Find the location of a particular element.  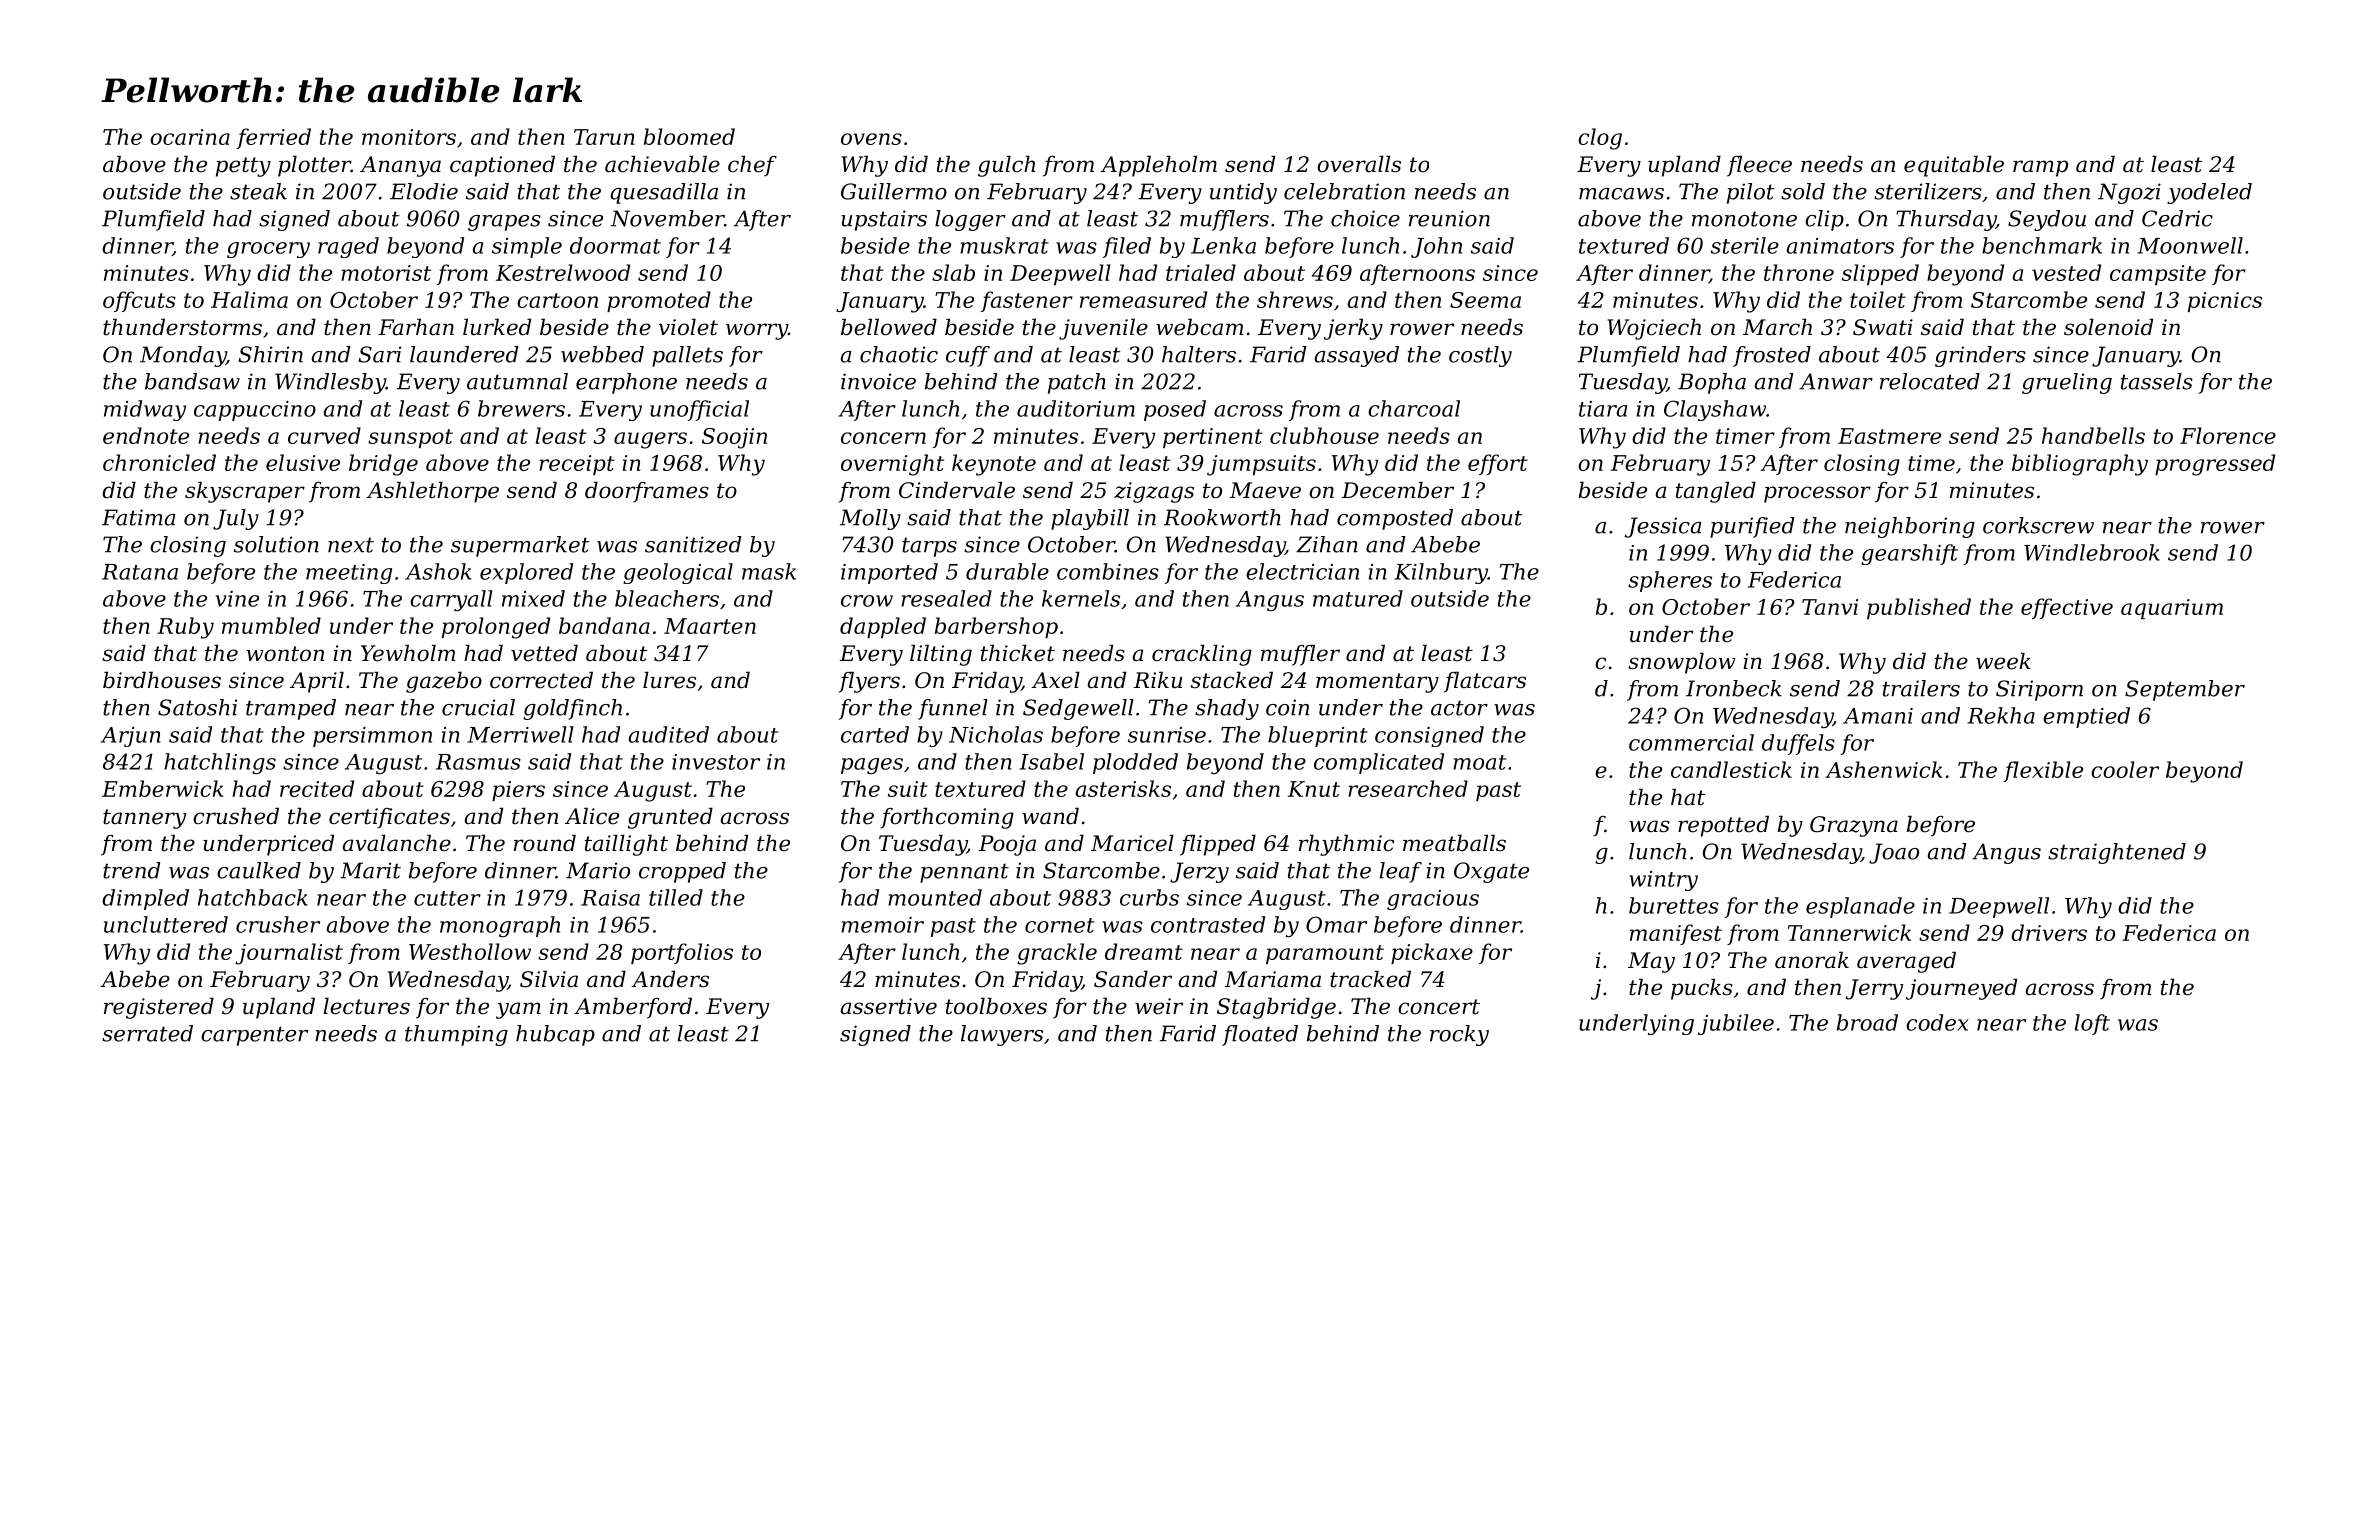

shady is located at coordinates (1227, 709).
